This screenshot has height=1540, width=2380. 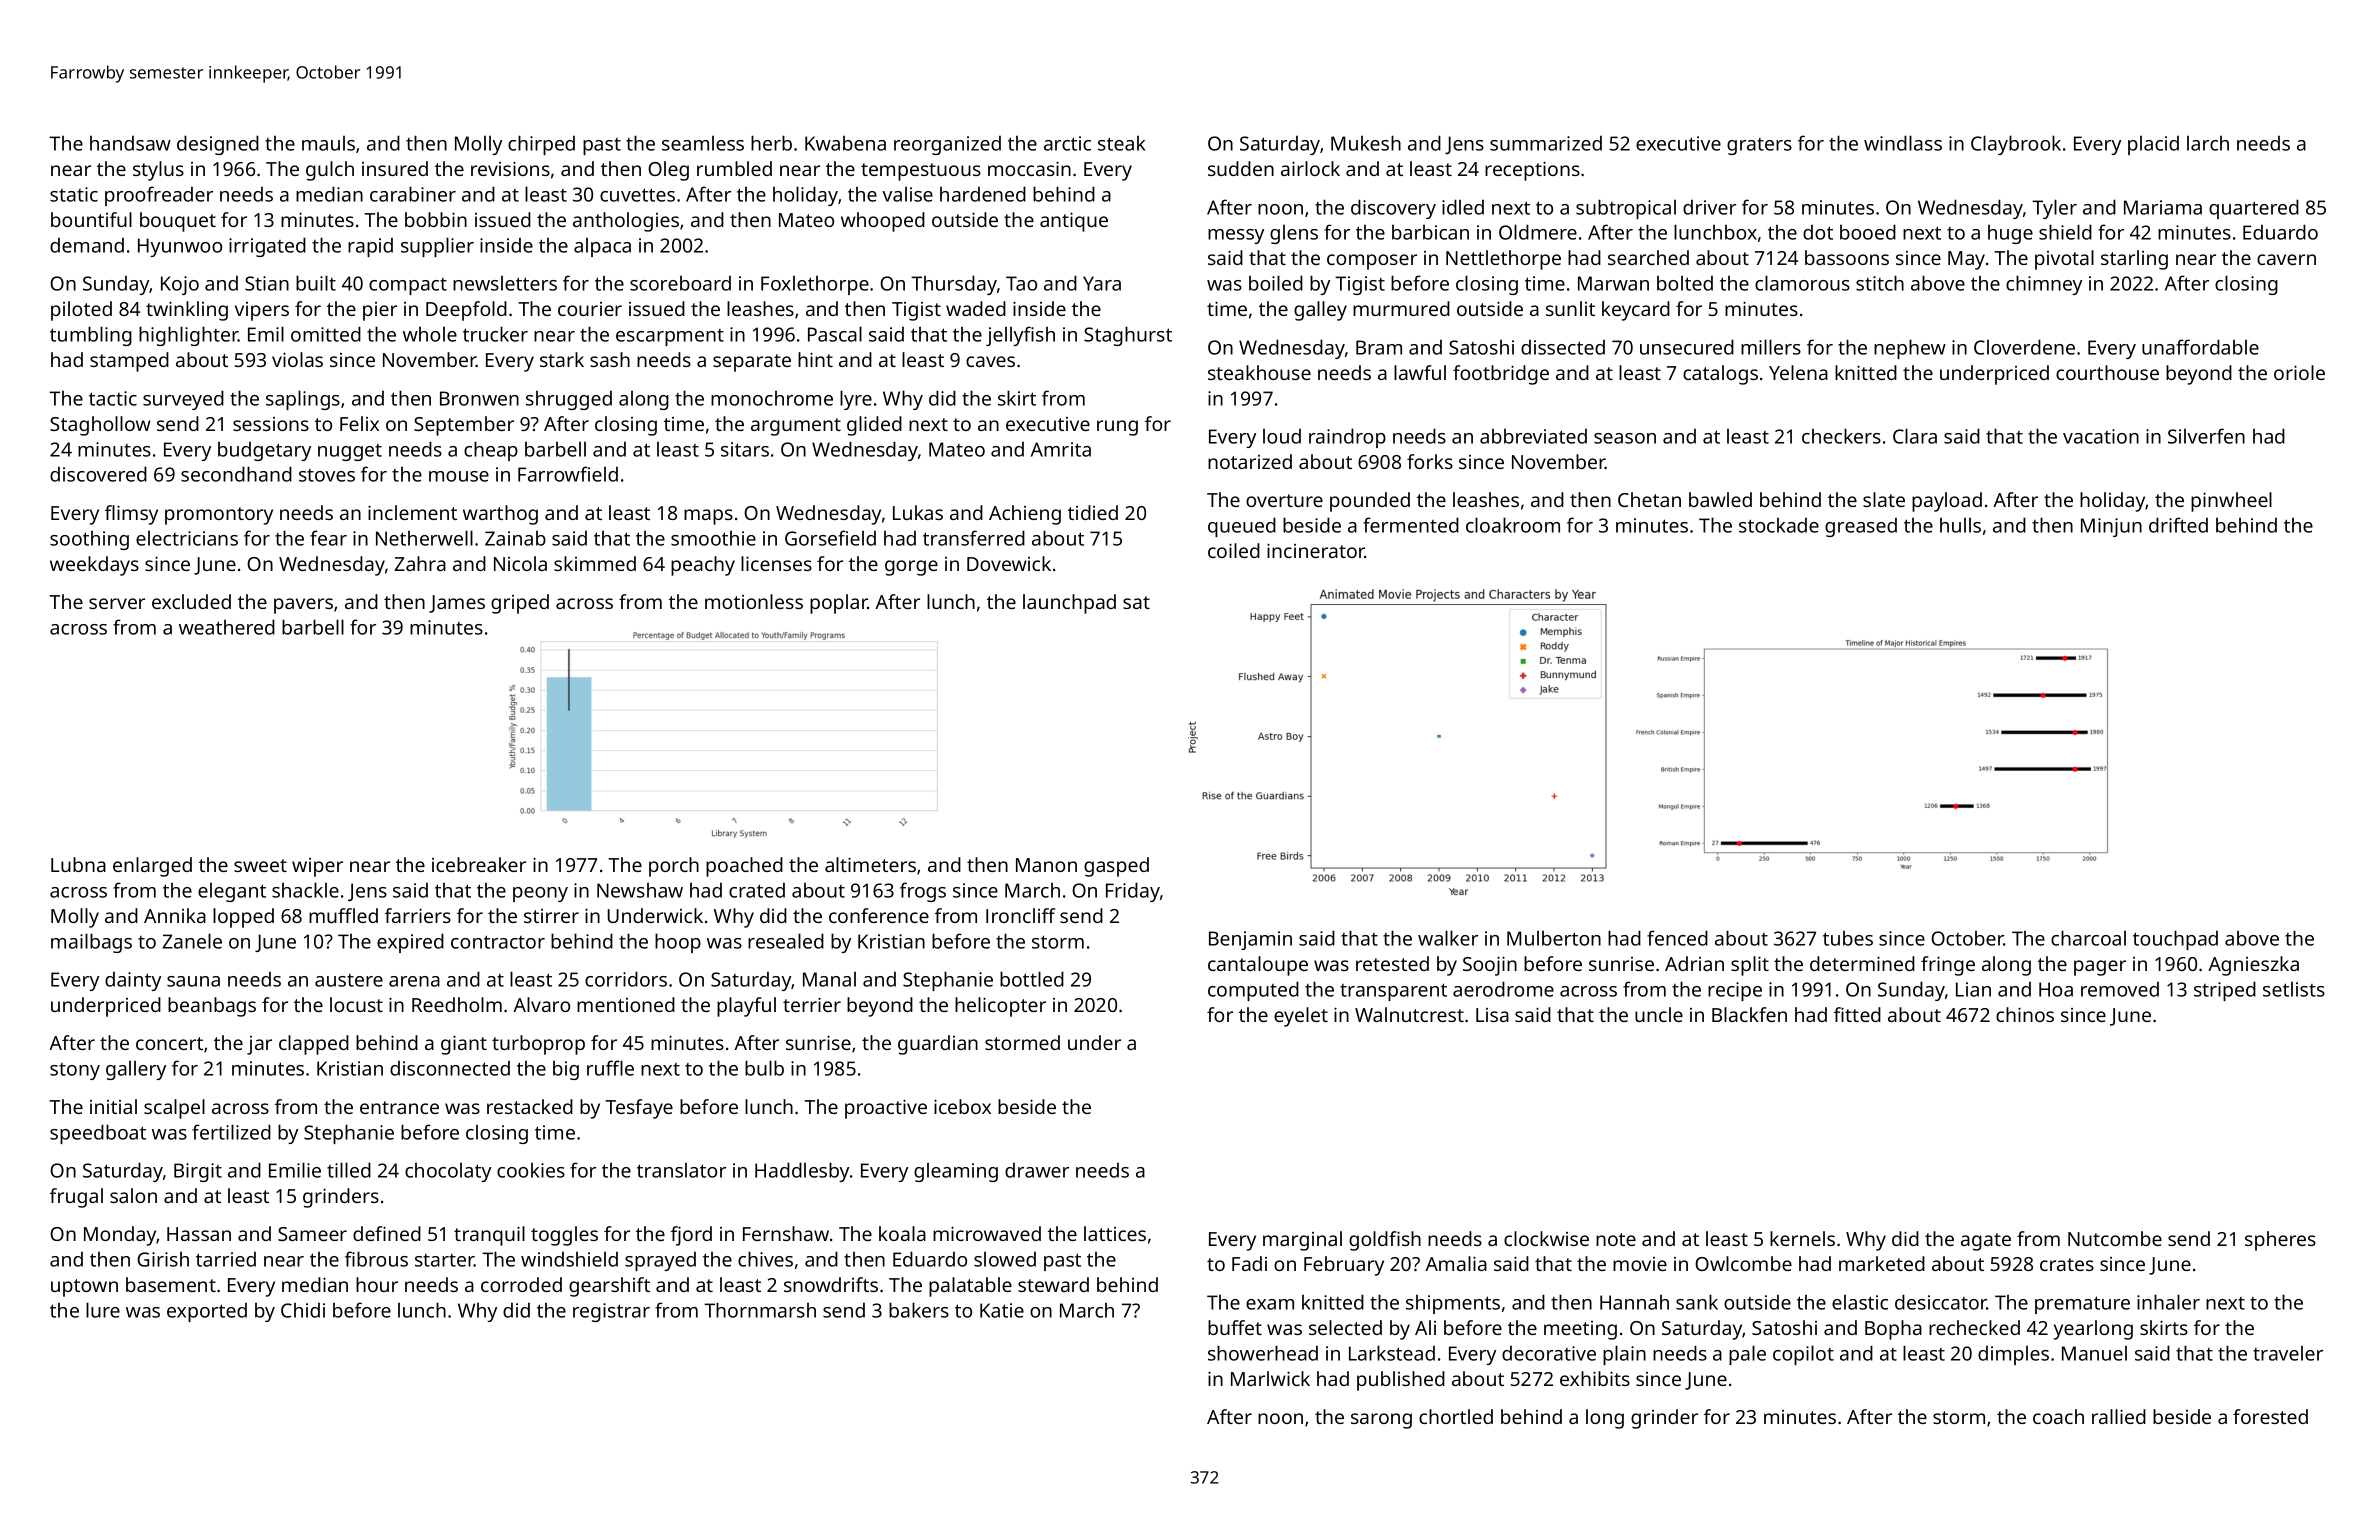 I want to click on setlists, so click(x=2294, y=989).
